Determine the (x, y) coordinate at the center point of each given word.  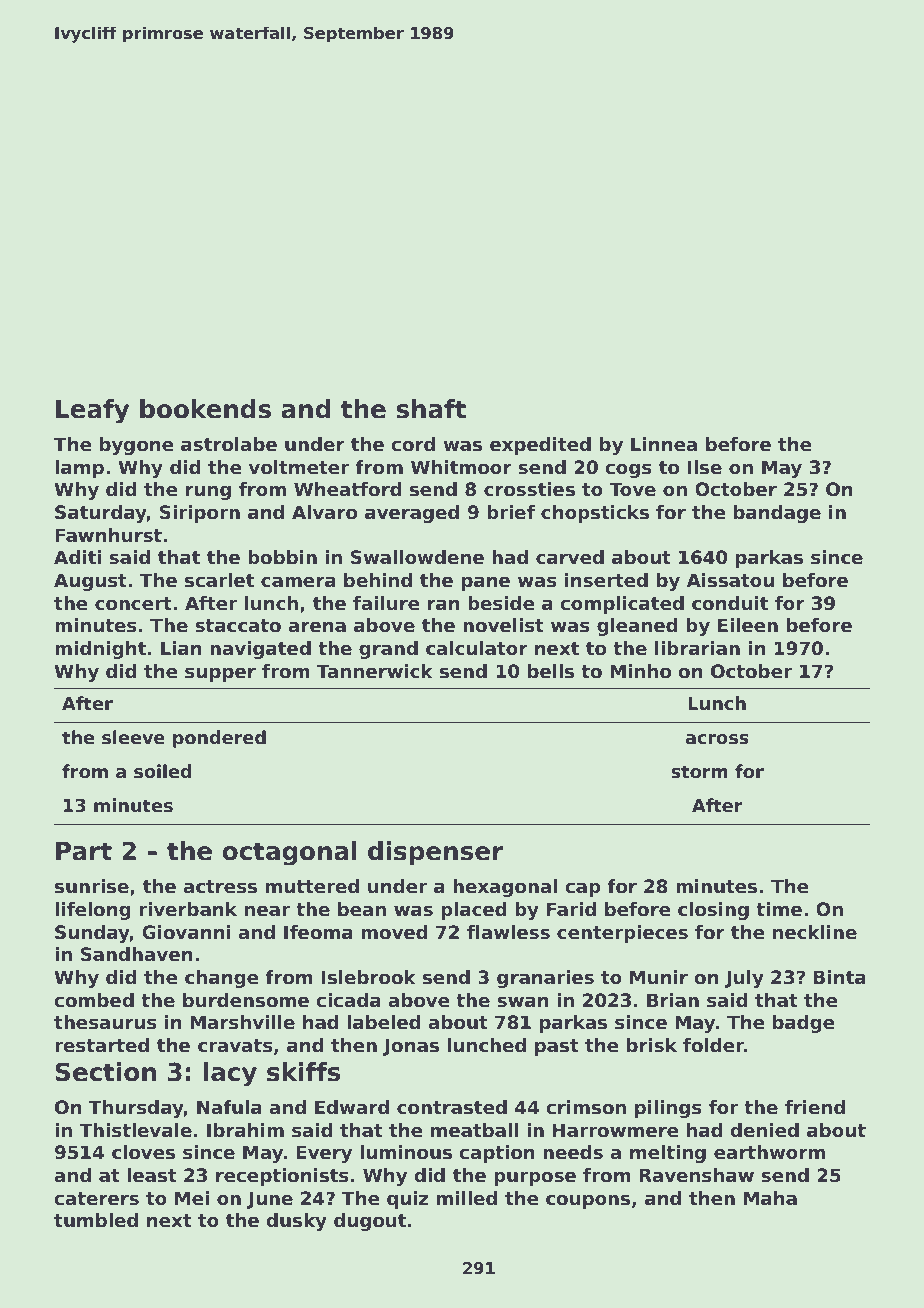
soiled (163, 771)
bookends (205, 409)
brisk (652, 1045)
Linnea (664, 444)
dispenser (435, 853)
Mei (192, 1198)
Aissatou (730, 580)
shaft (431, 409)
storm (699, 772)
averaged (412, 514)
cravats (235, 1046)
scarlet (219, 580)
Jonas (411, 1047)
